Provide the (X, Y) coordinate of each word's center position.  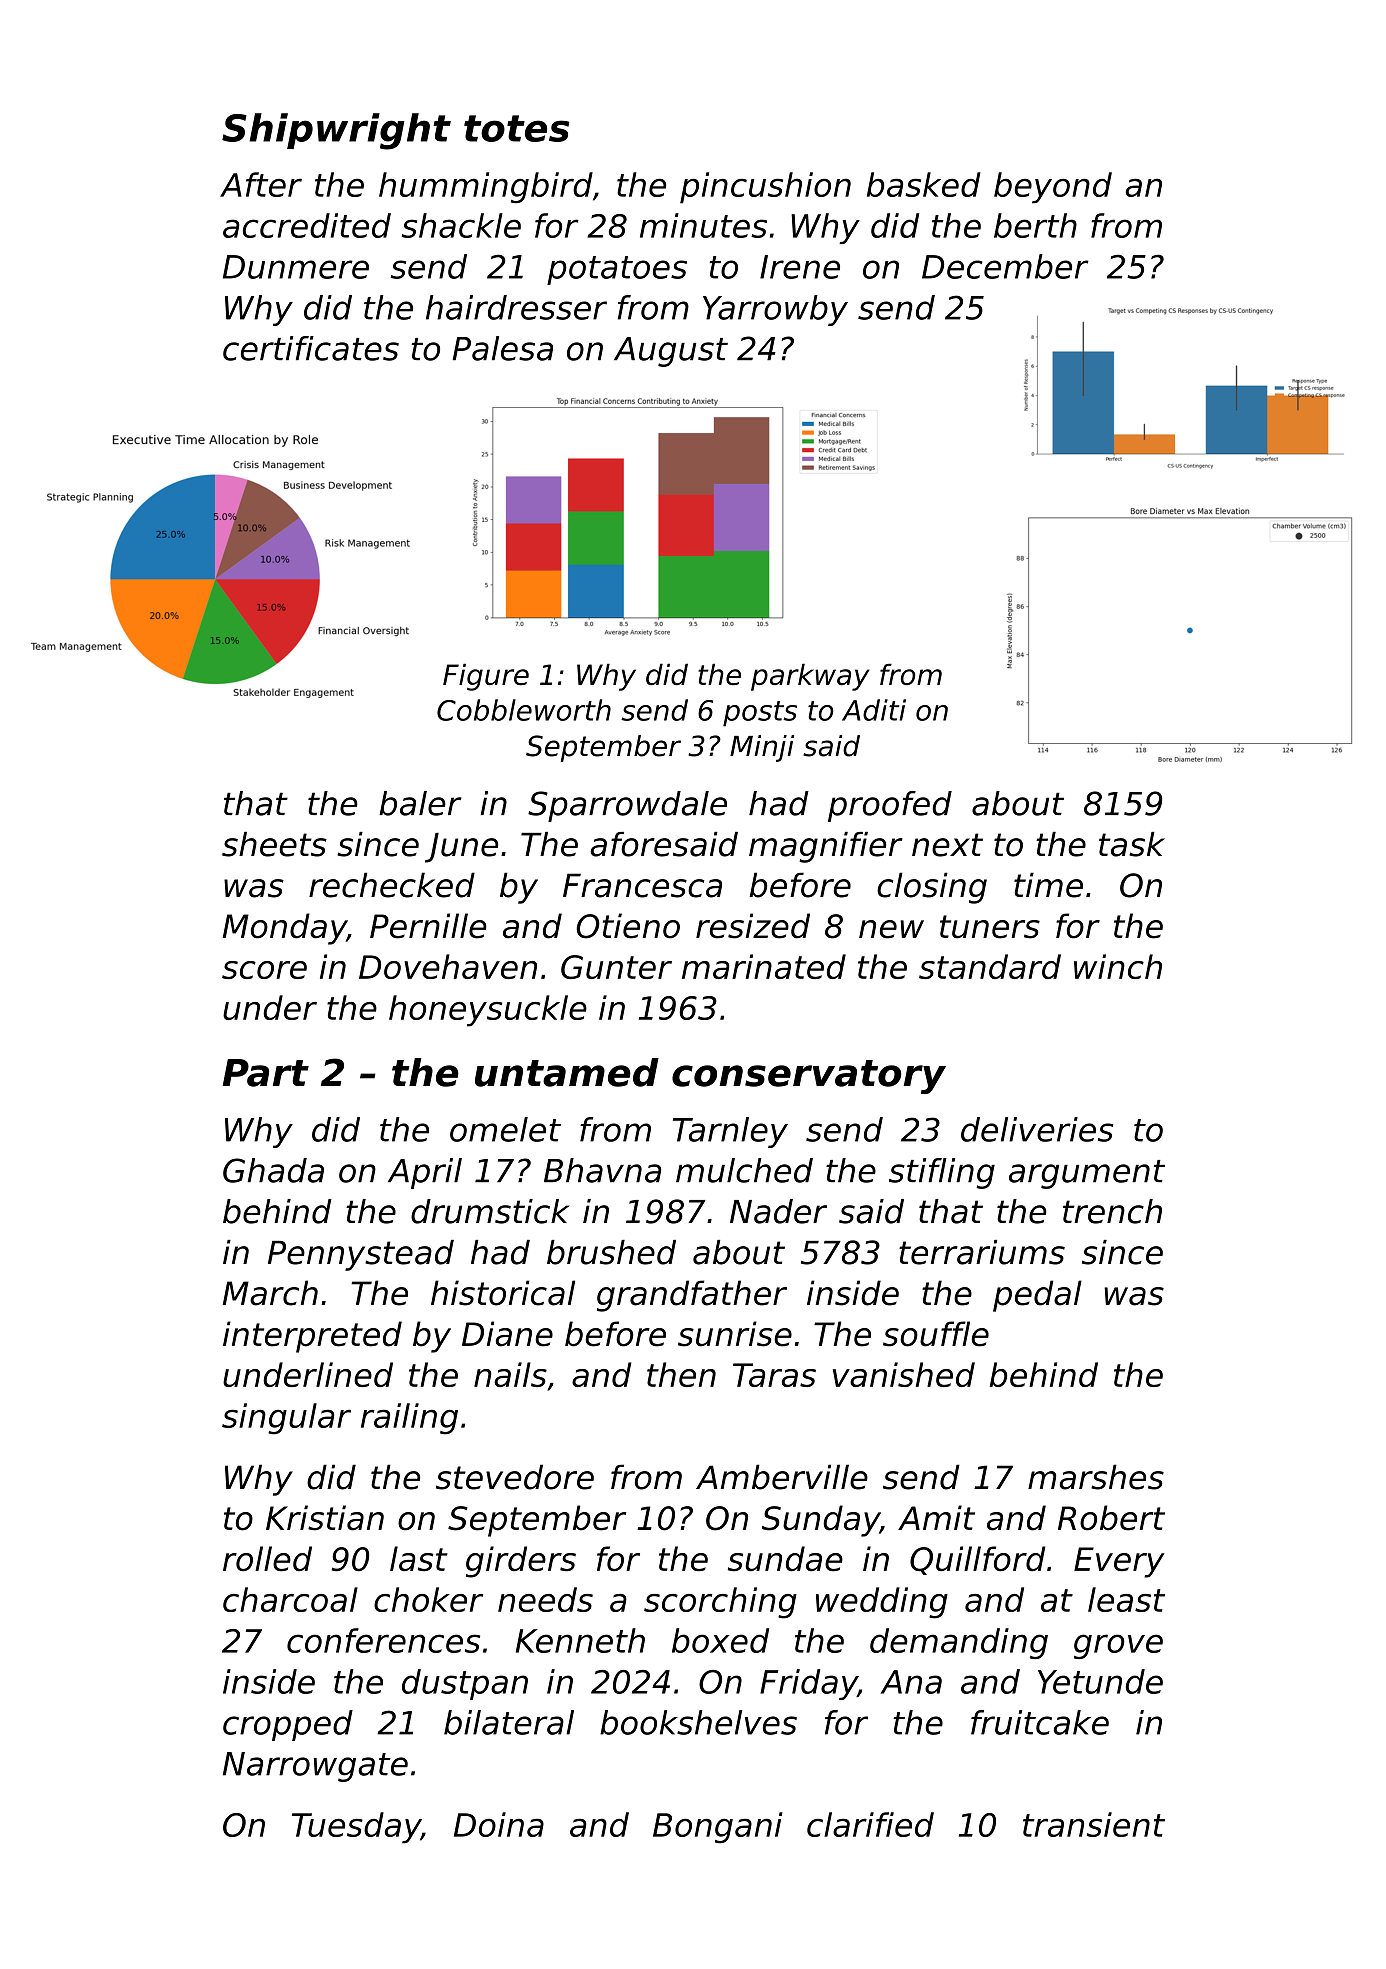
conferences (383, 1640)
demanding (959, 1643)
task (1132, 844)
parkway (810, 677)
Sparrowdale (627, 806)
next (947, 845)
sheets (274, 844)
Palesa (503, 348)
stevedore (515, 1477)
